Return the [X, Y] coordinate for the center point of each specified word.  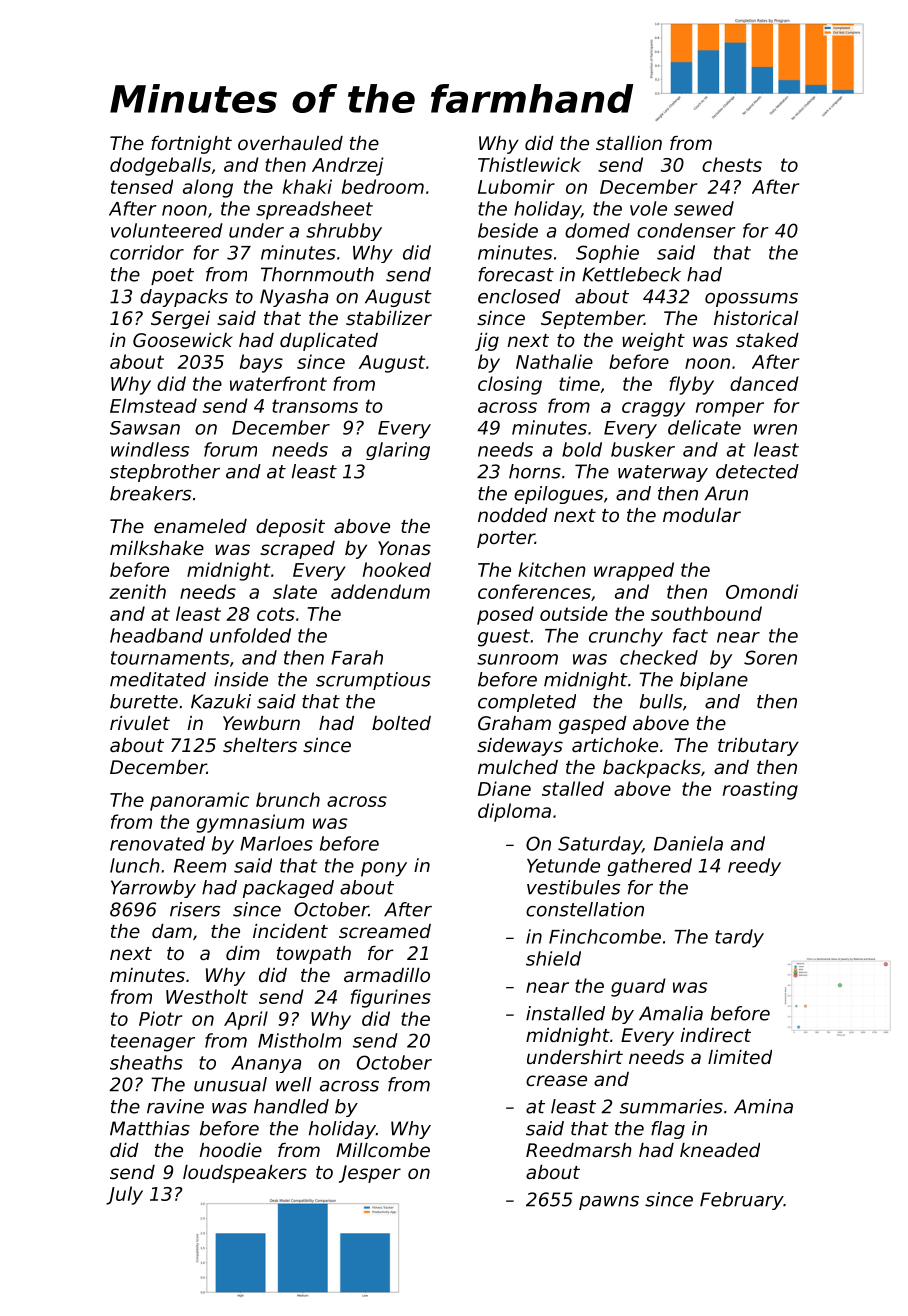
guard [638, 987]
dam [172, 931]
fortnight [191, 145]
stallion [629, 143]
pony [384, 869]
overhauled [290, 143]
